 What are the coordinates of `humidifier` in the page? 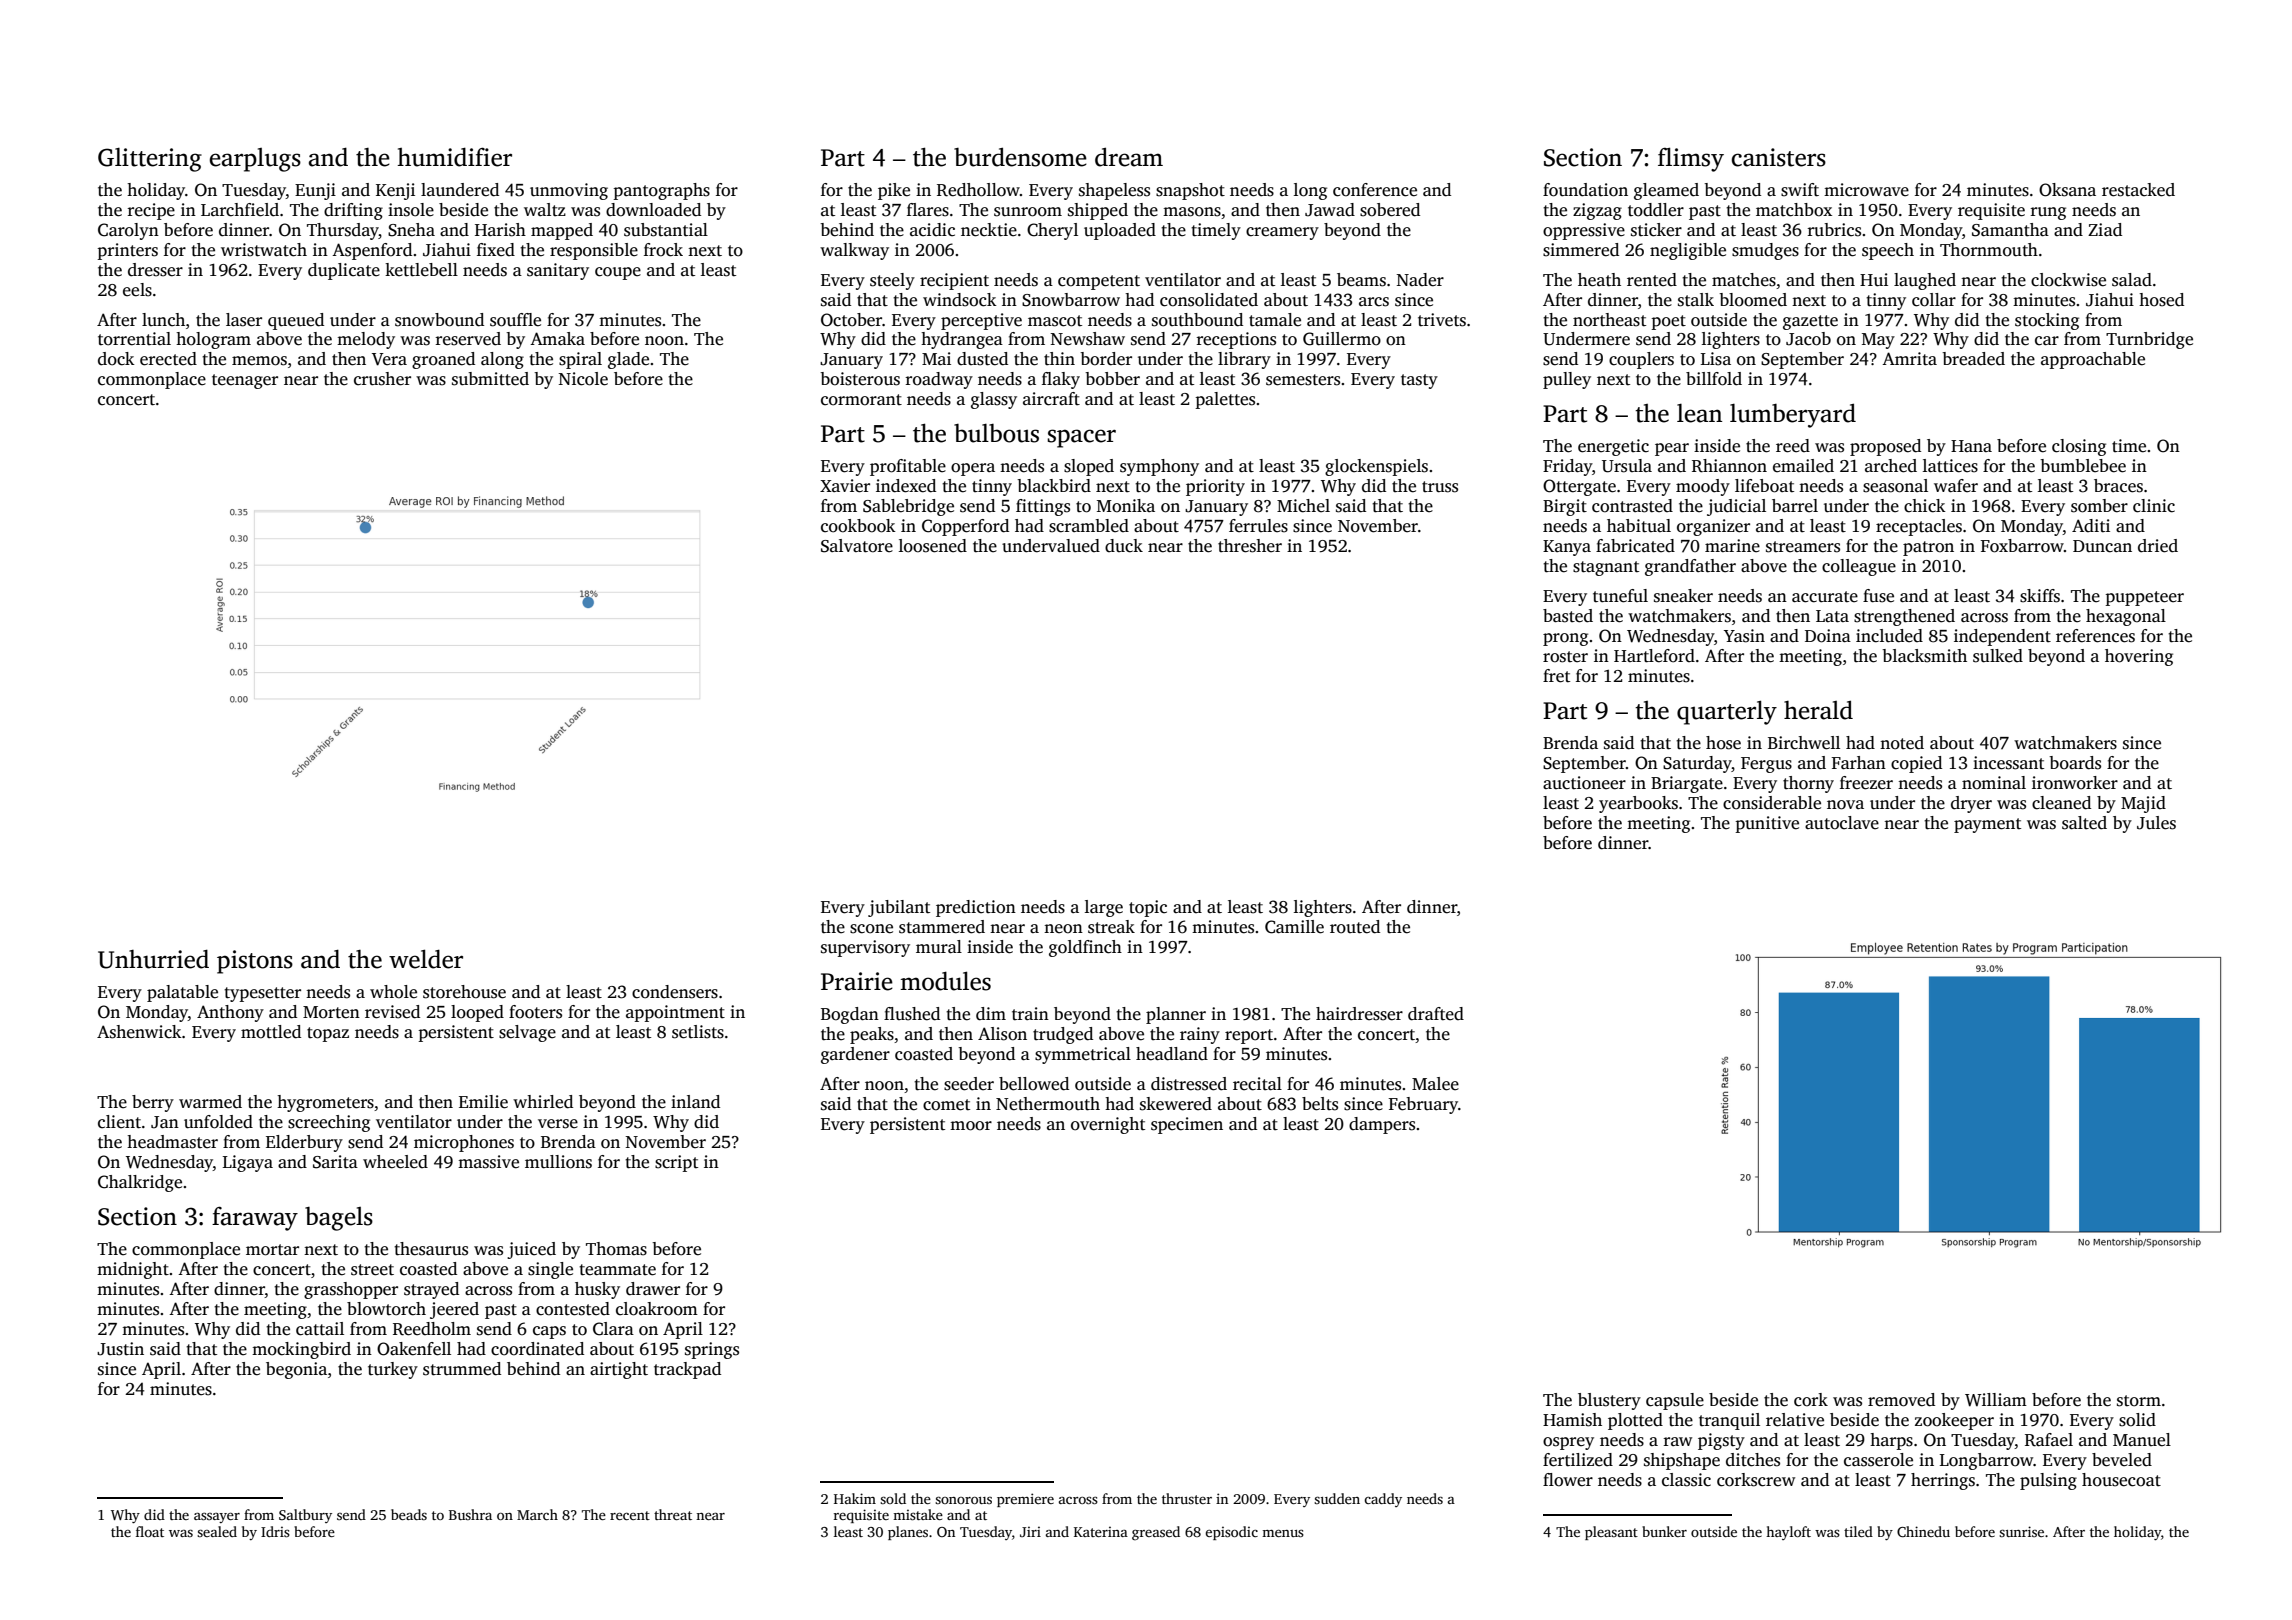 It's located at (454, 157).
